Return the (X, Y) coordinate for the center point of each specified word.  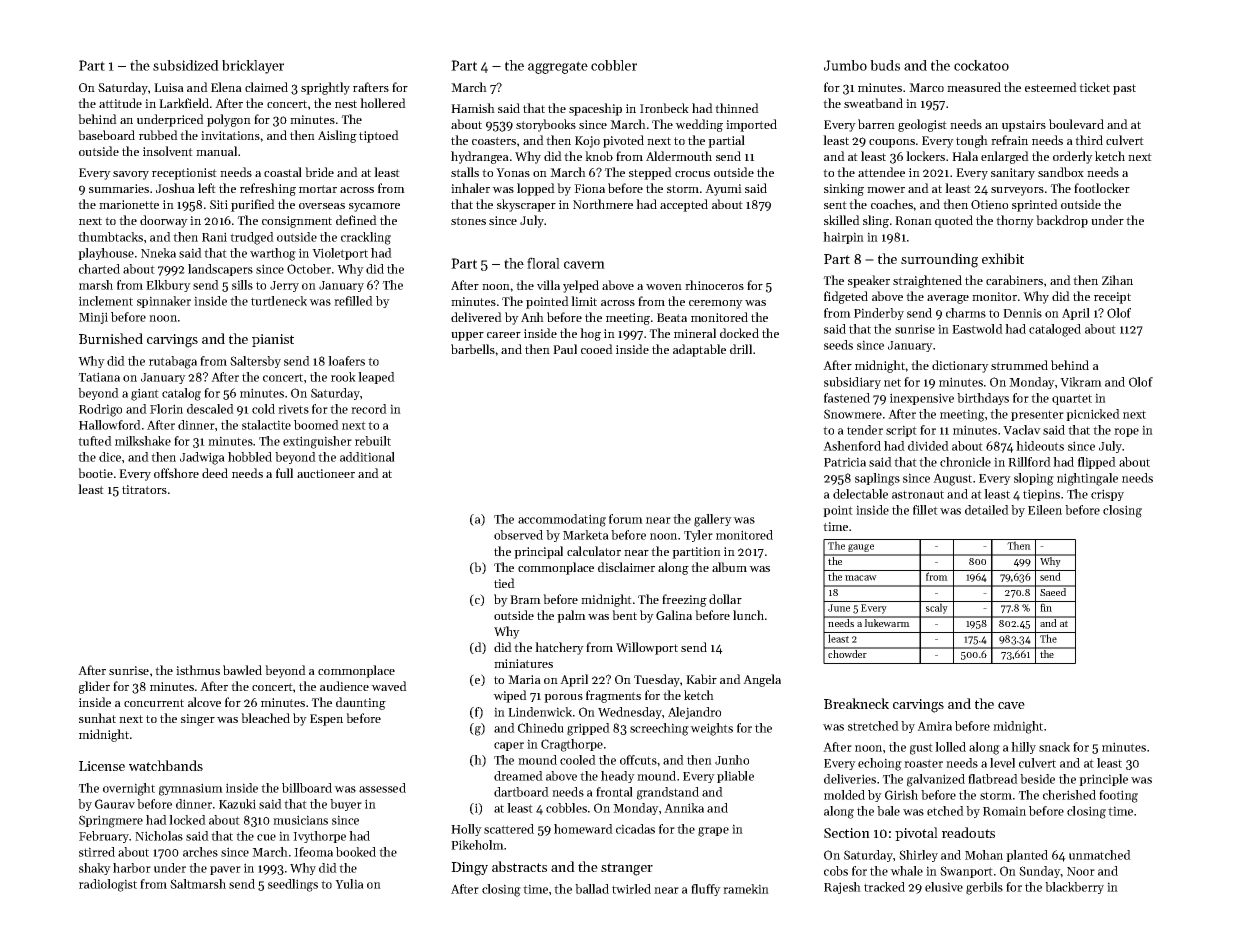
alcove (204, 702)
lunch (748, 615)
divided (928, 446)
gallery (713, 520)
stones (468, 221)
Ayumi (723, 190)
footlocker (1102, 188)
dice (110, 457)
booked (356, 852)
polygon (229, 120)
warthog (273, 254)
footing (1118, 796)
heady (618, 777)
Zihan (1117, 280)
